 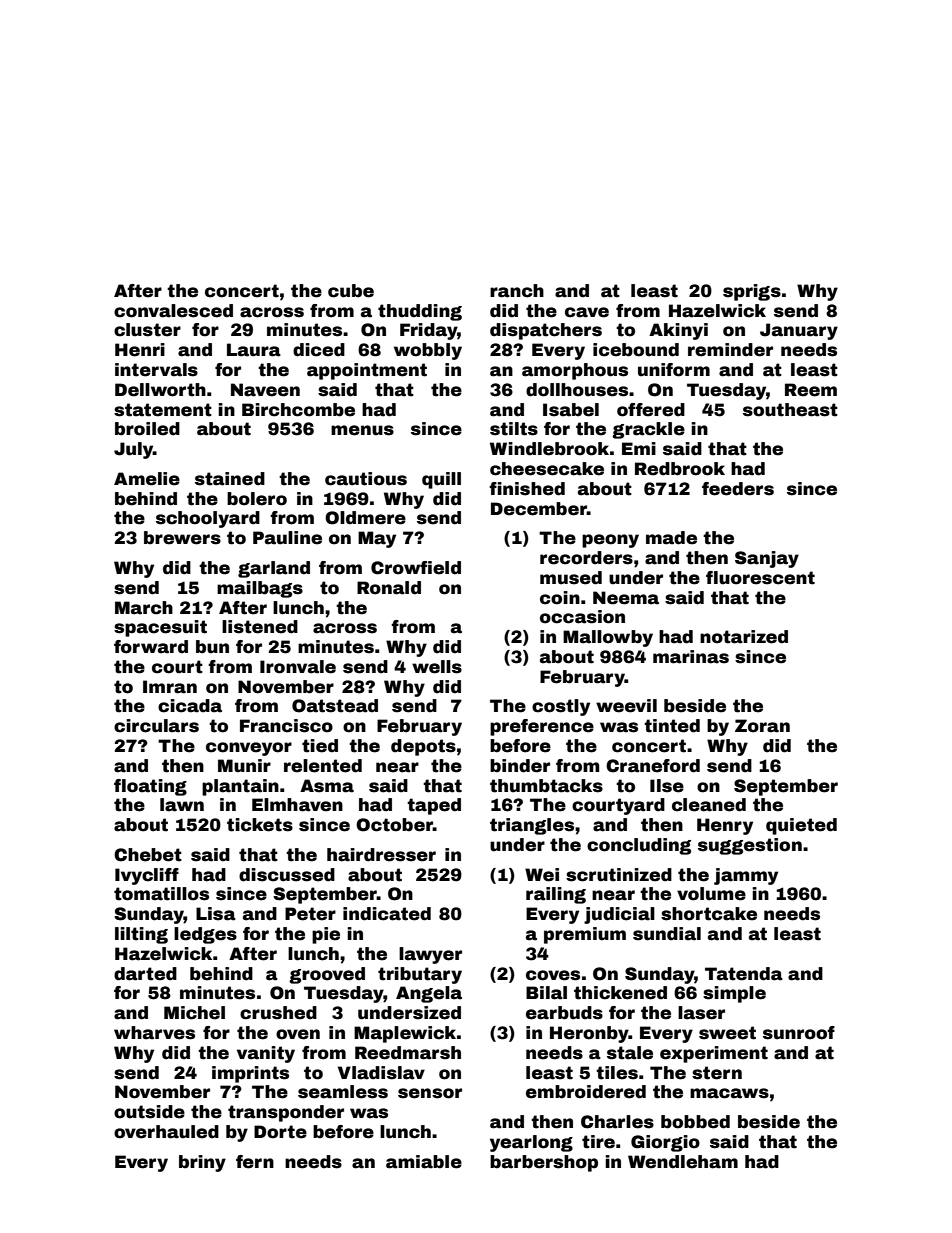 I want to click on sprigs, so click(x=752, y=292).
